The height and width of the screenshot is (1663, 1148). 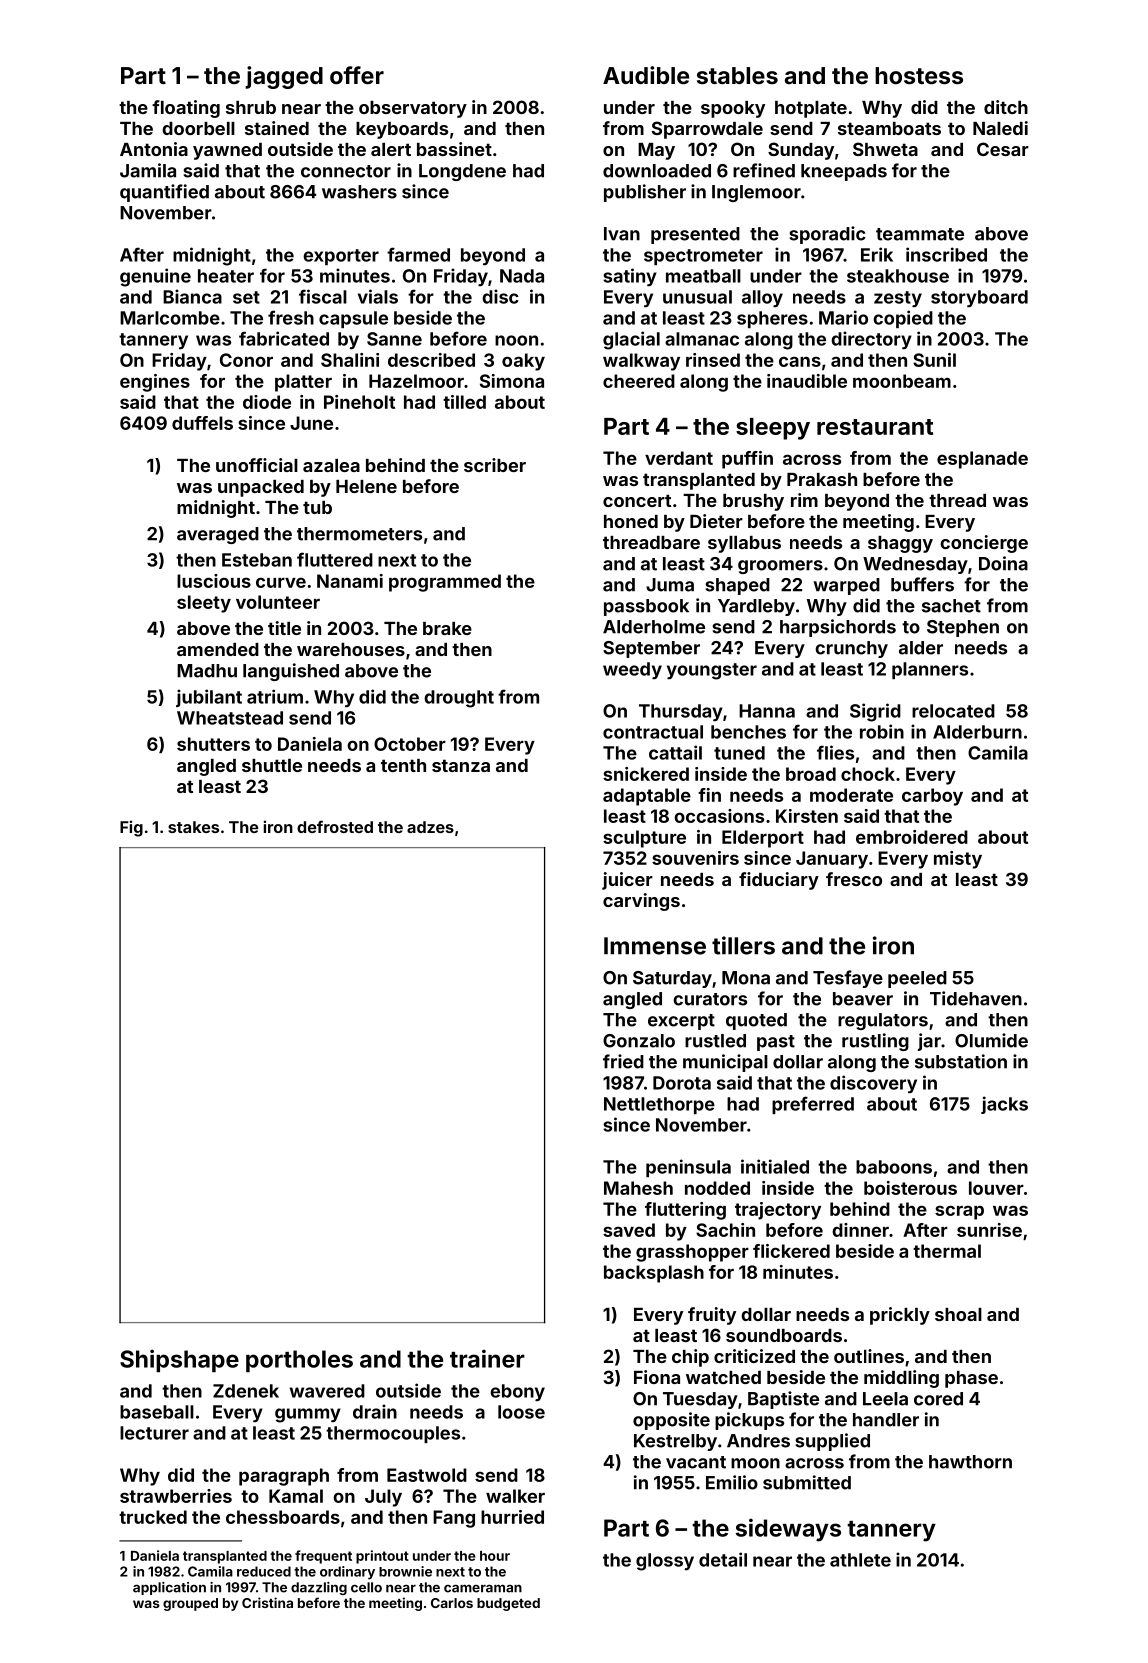 What do you see at coordinates (912, 837) in the screenshot?
I see `embroidered` at bounding box center [912, 837].
